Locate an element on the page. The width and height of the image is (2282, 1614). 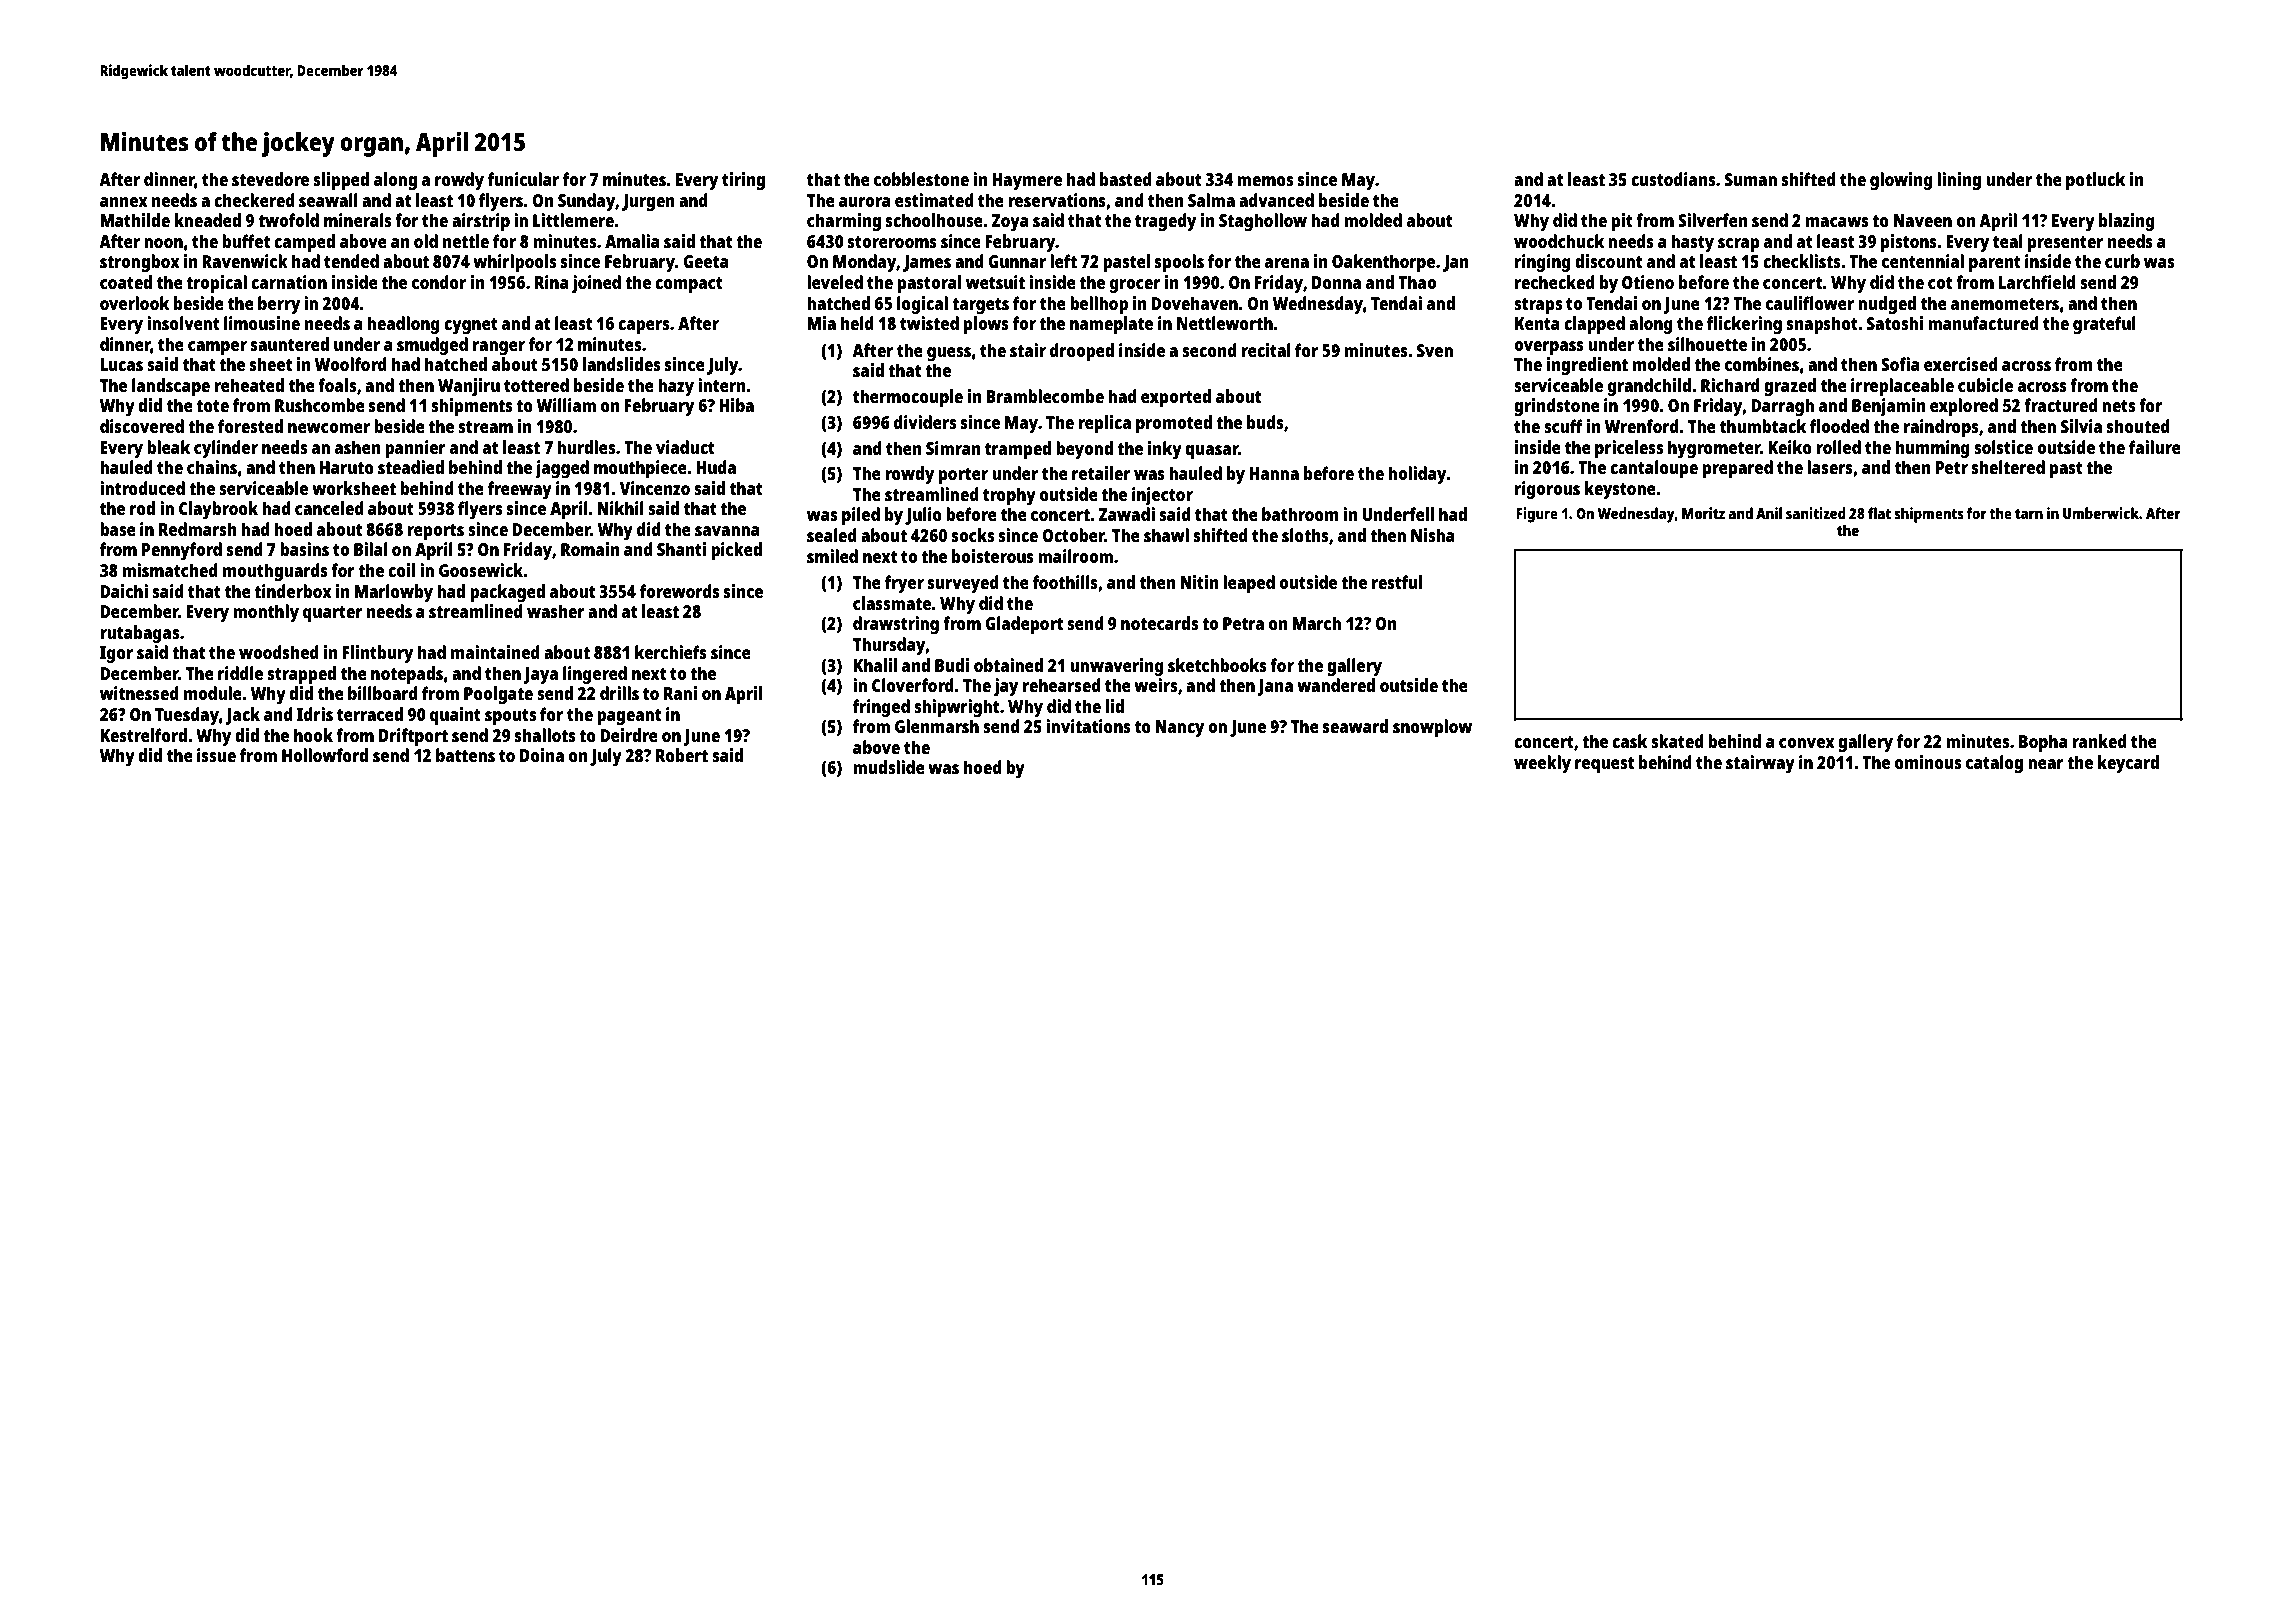
ringing is located at coordinates (1543, 263).
